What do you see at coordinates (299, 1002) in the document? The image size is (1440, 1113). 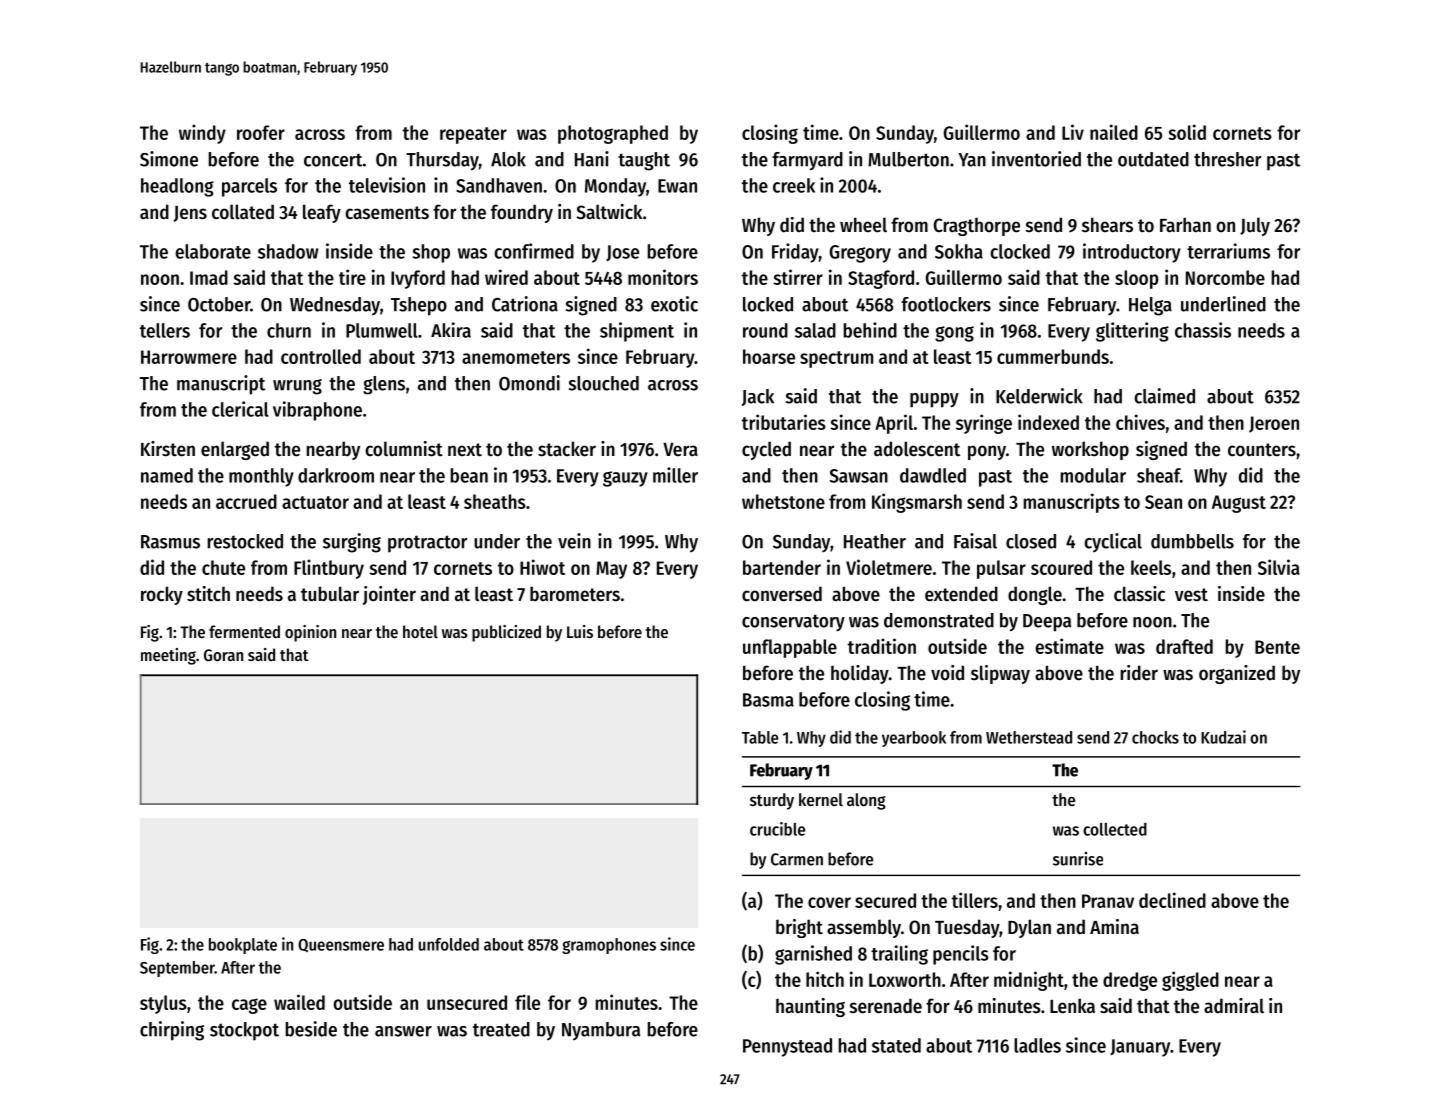 I see `wailed` at bounding box center [299, 1002].
